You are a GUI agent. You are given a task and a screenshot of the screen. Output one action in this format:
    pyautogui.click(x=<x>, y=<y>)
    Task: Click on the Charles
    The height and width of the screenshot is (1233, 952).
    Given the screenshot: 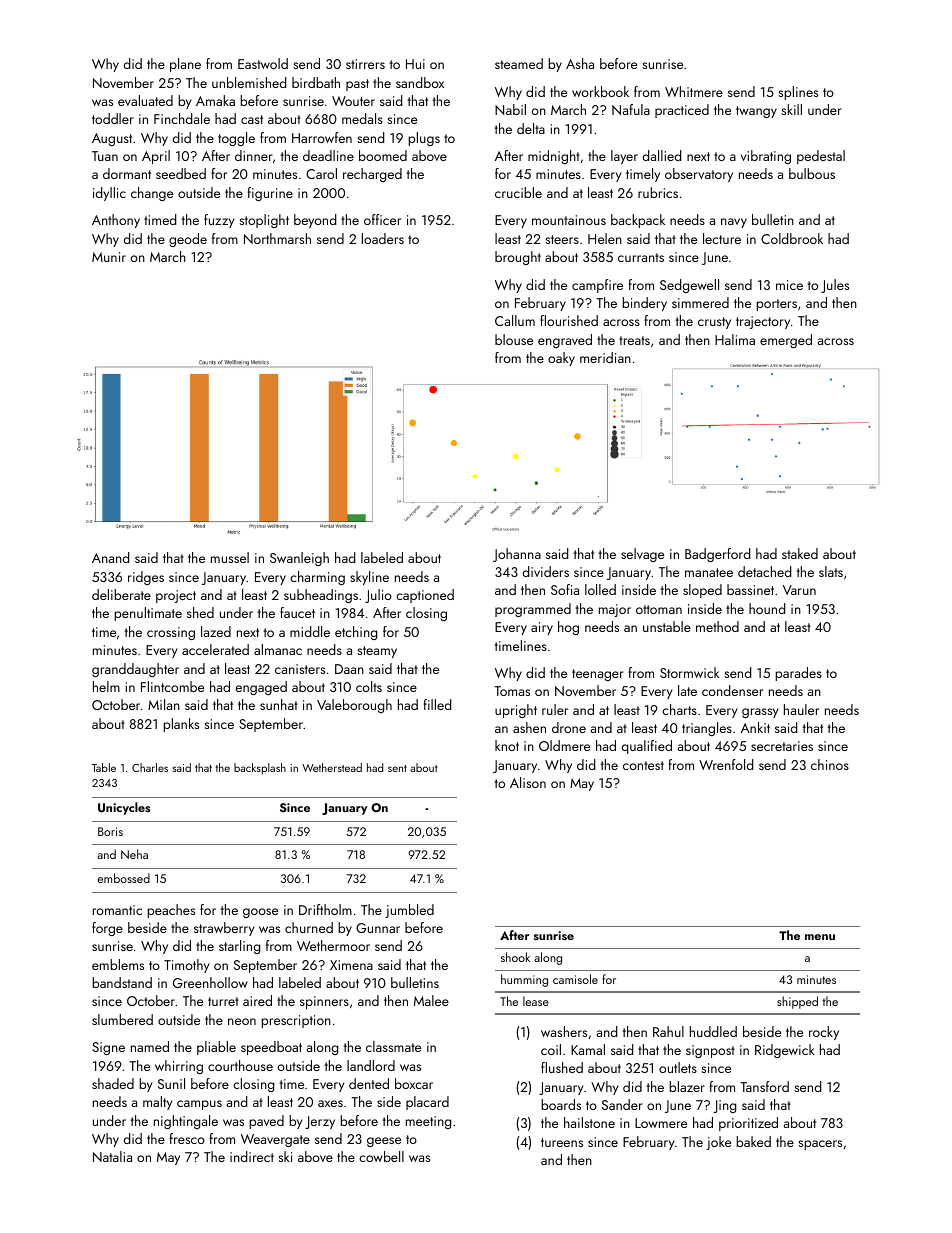 What is the action you would take?
    pyautogui.click(x=150, y=767)
